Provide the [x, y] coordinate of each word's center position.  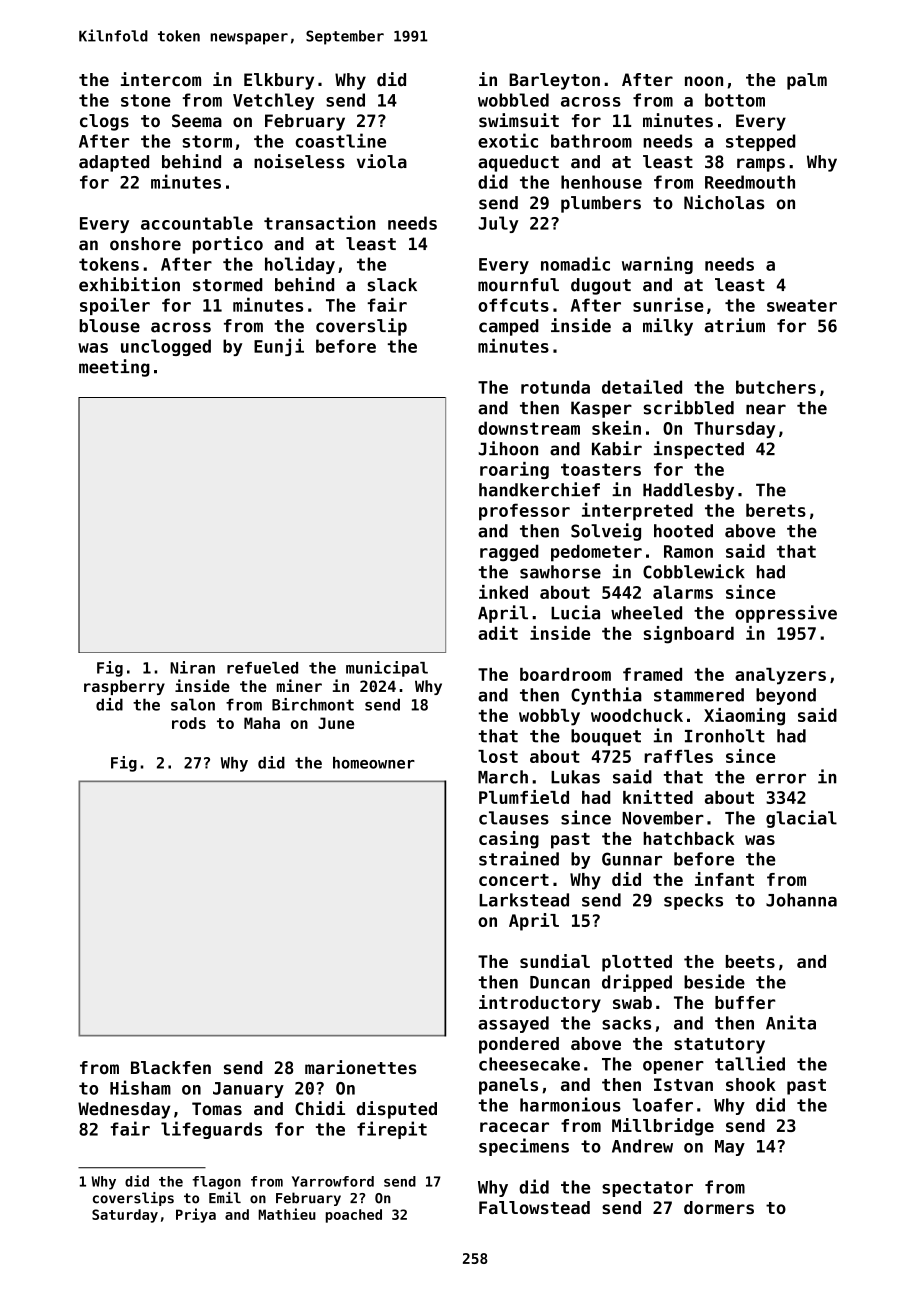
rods [189, 723]
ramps [761, 165]
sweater [802, 305]
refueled [262, 668]
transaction [319, 222]
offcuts [513, 305]
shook [751, 1084]
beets [750, 961]
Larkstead [524, 900]
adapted [114, 163]
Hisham [140, 1087]
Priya [196, 1215]
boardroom [565, 674]
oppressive [786, 614]
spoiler [115, 306]
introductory [540, 1004]
